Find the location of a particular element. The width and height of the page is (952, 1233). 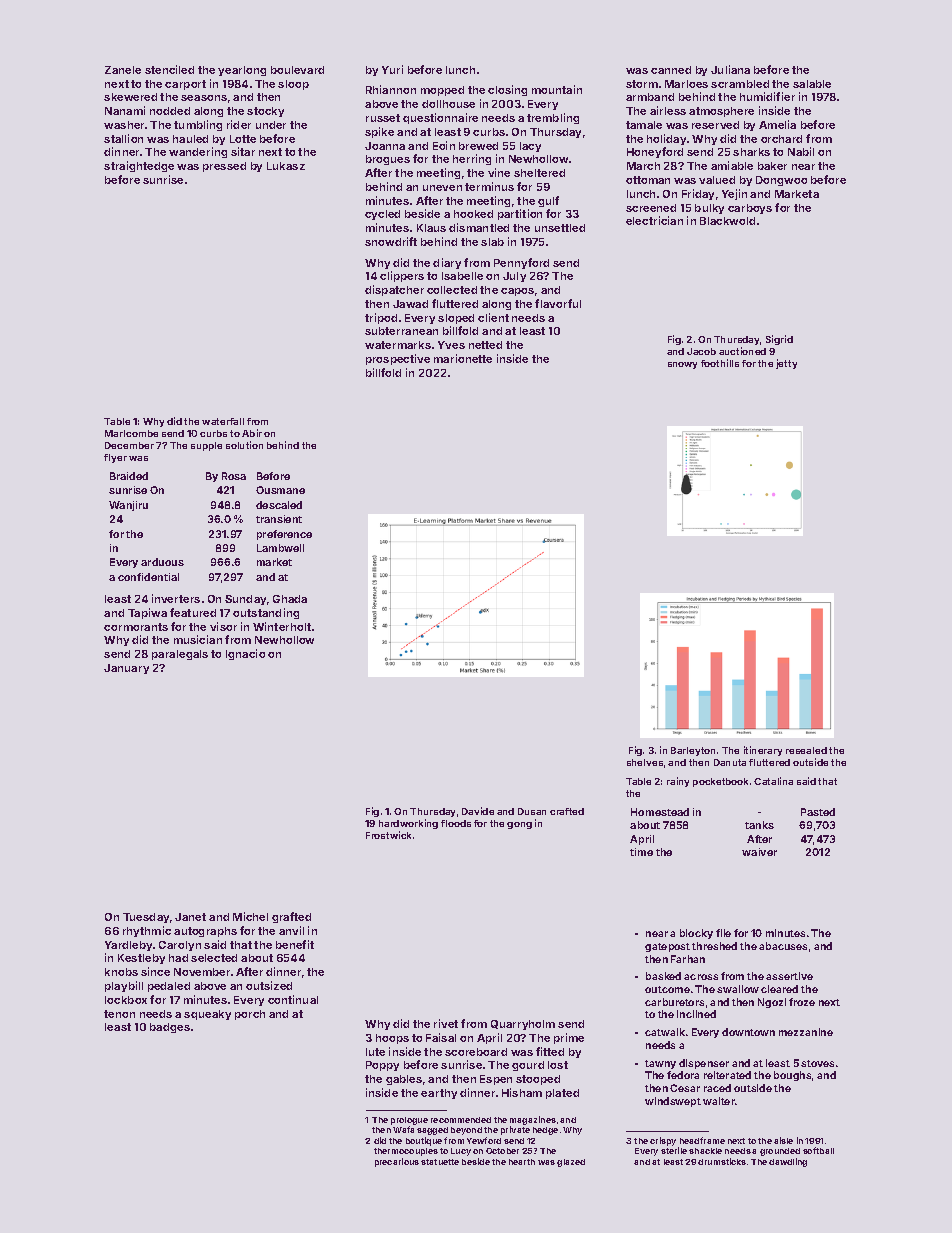

shelves is located at coordinates (645, 762).
